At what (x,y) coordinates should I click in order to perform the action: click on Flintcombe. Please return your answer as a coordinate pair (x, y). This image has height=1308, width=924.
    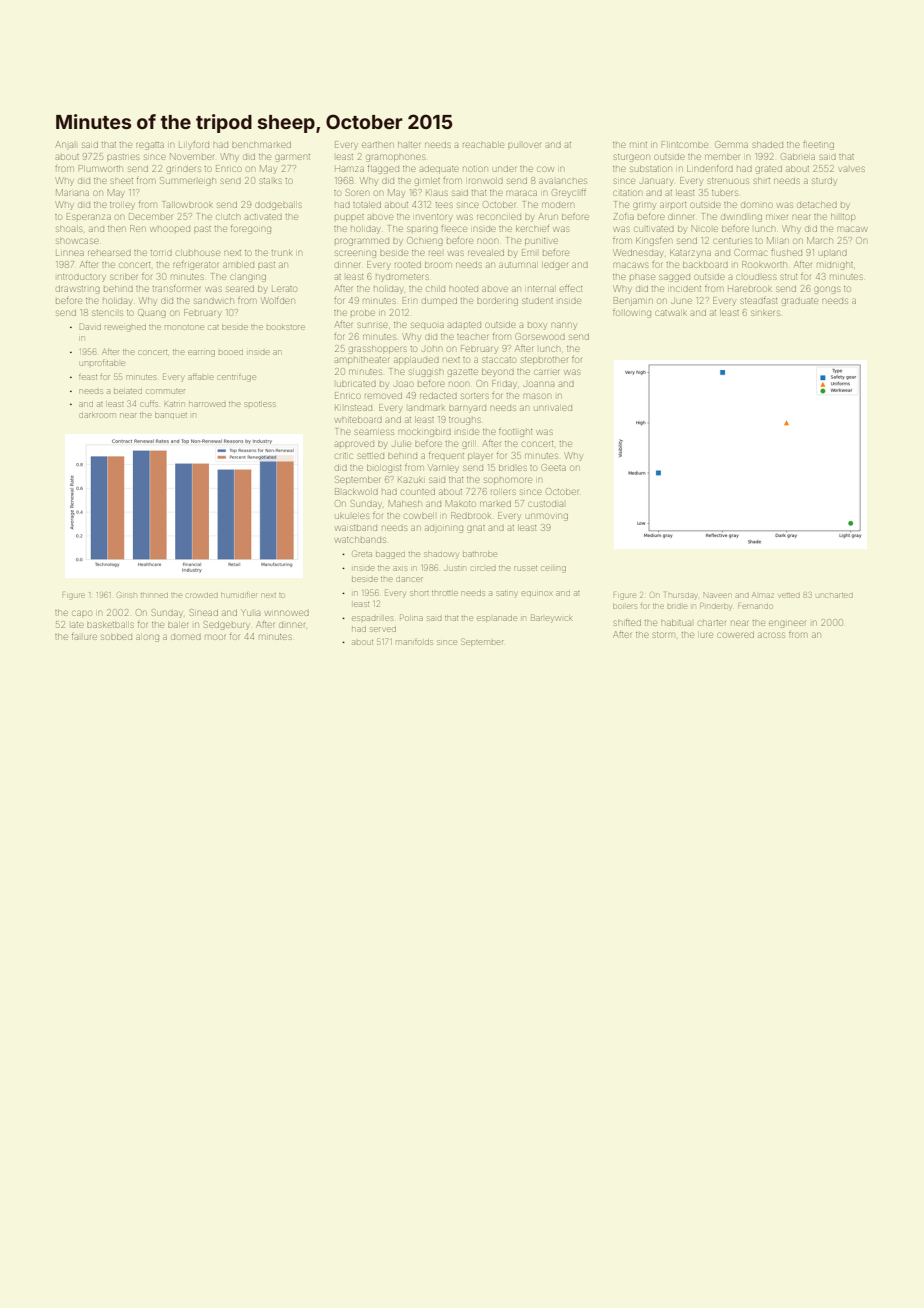
    Looking at the image, I should click on (685, 145).
